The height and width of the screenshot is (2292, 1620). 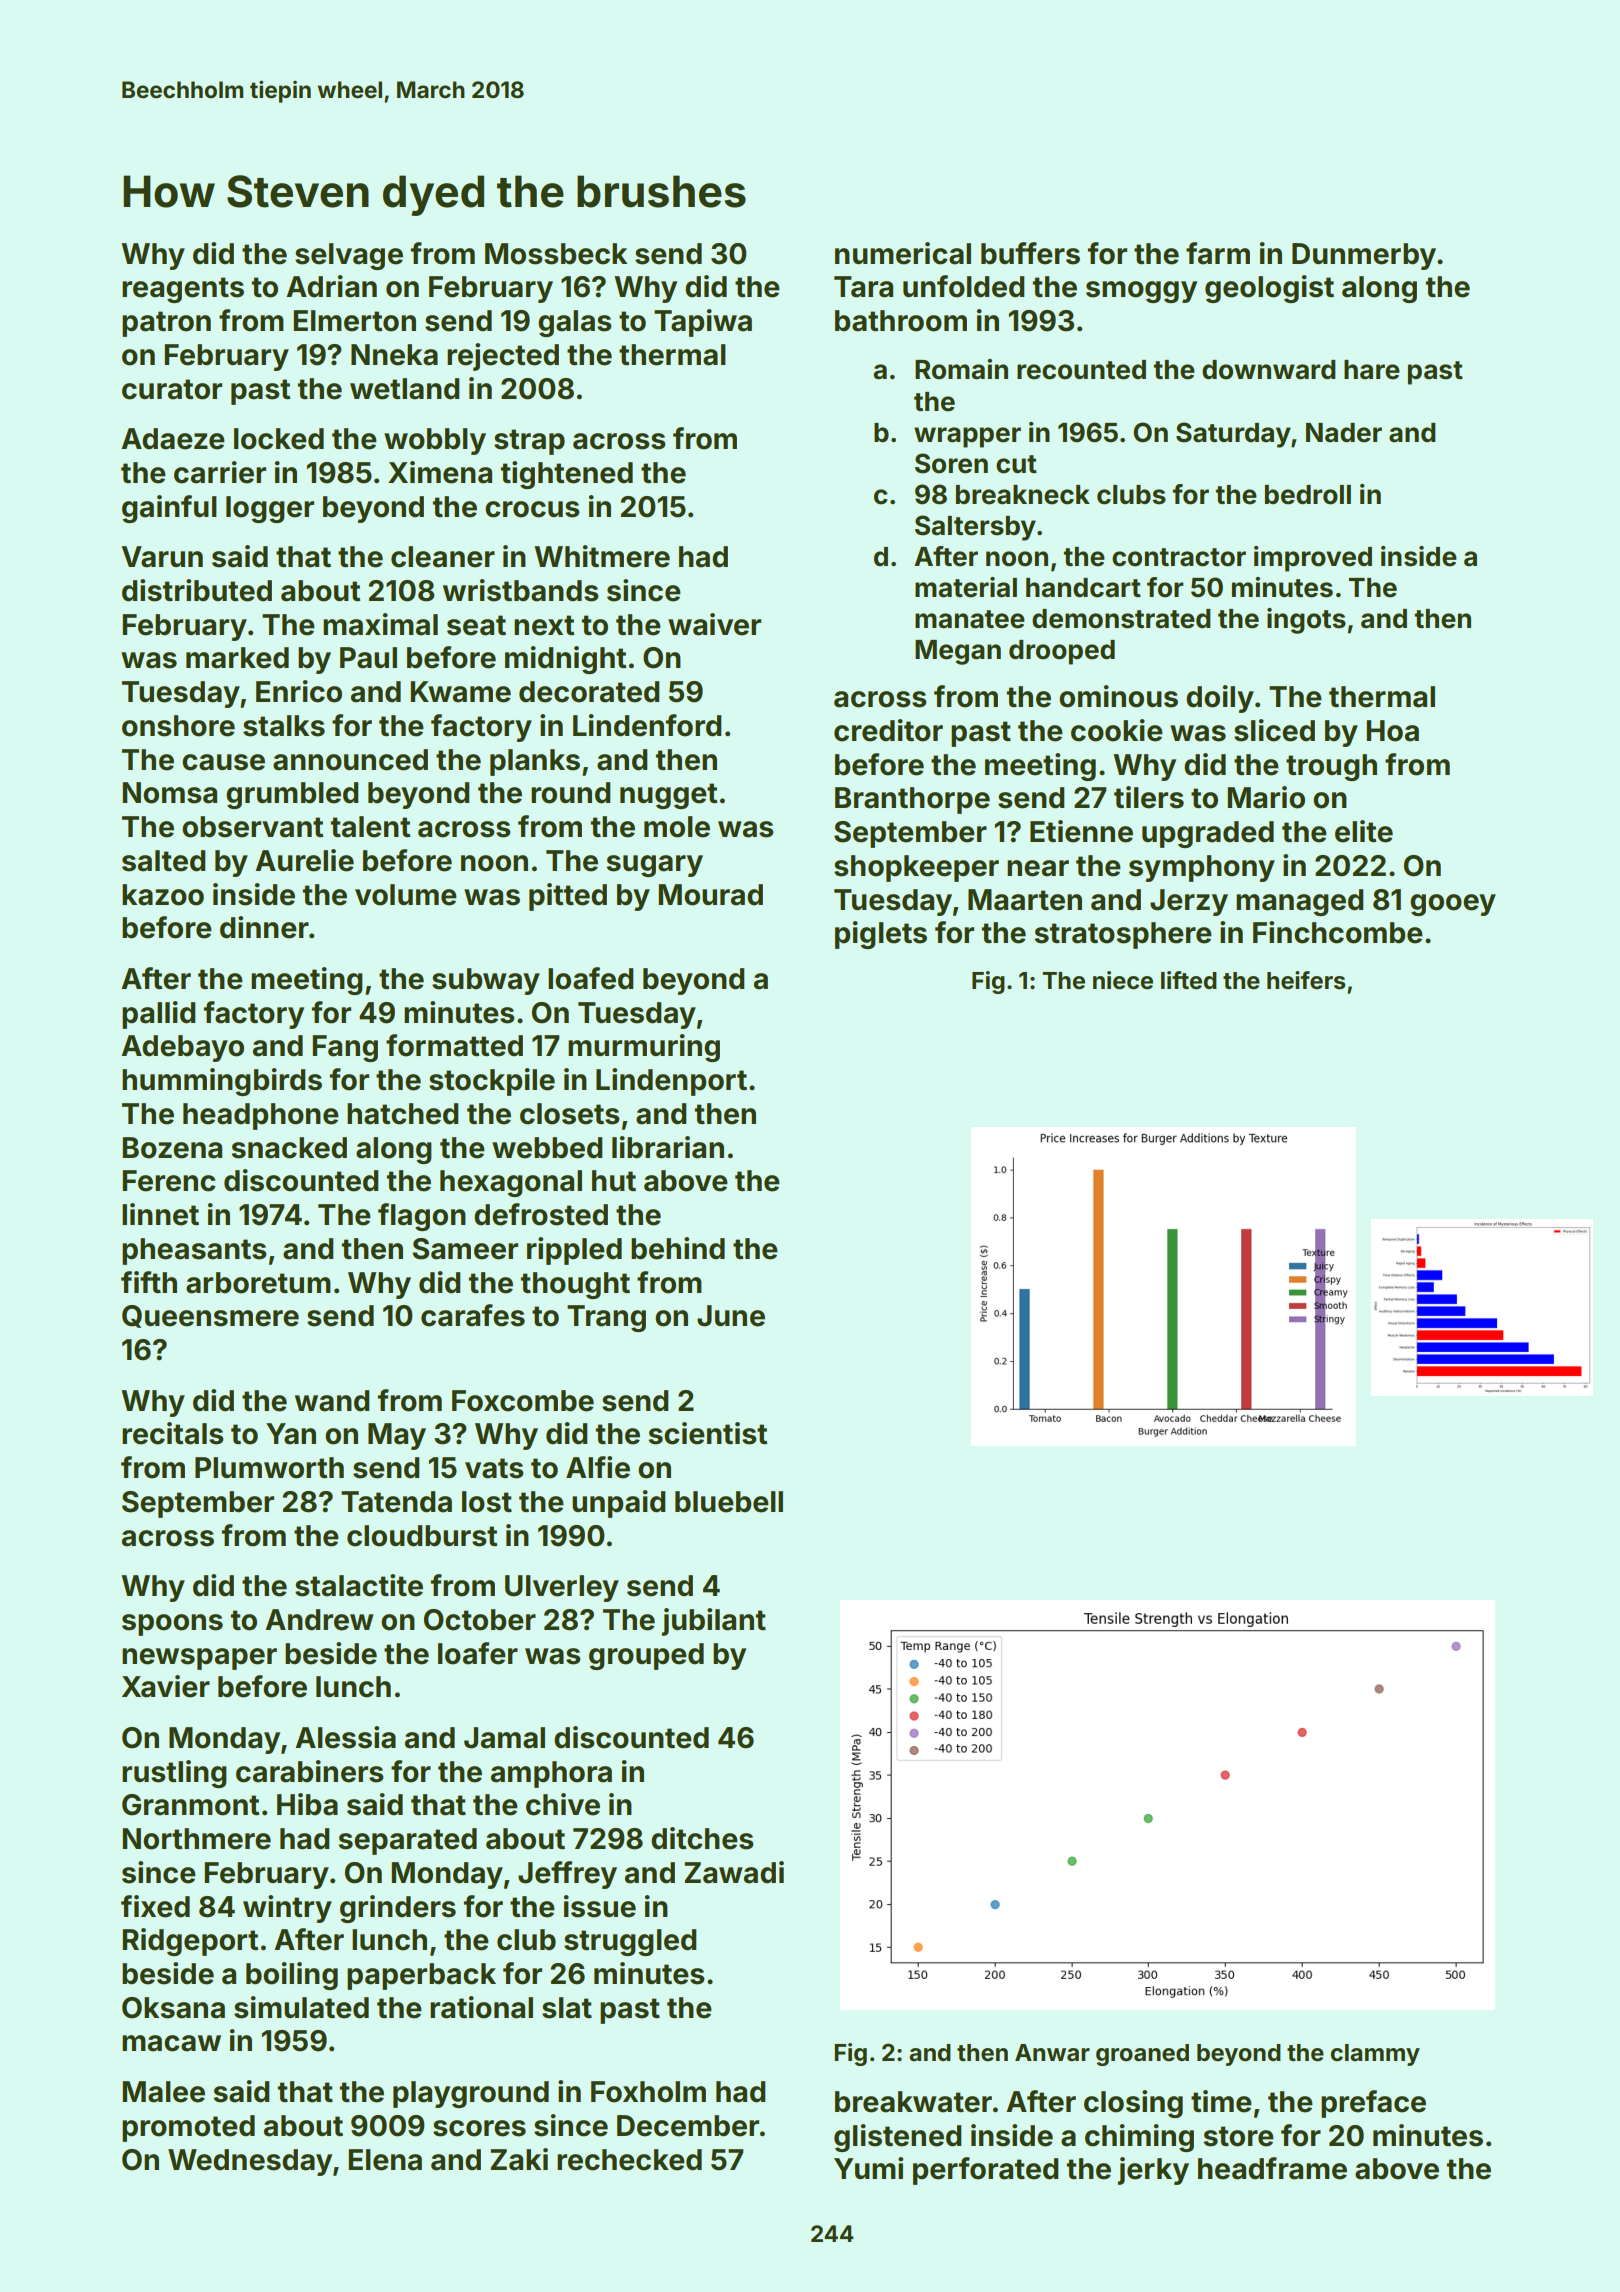 What do you see at coordinates (1372, 370) in the screenshot?
I see `hare` at bounding box center [1372, 370].
